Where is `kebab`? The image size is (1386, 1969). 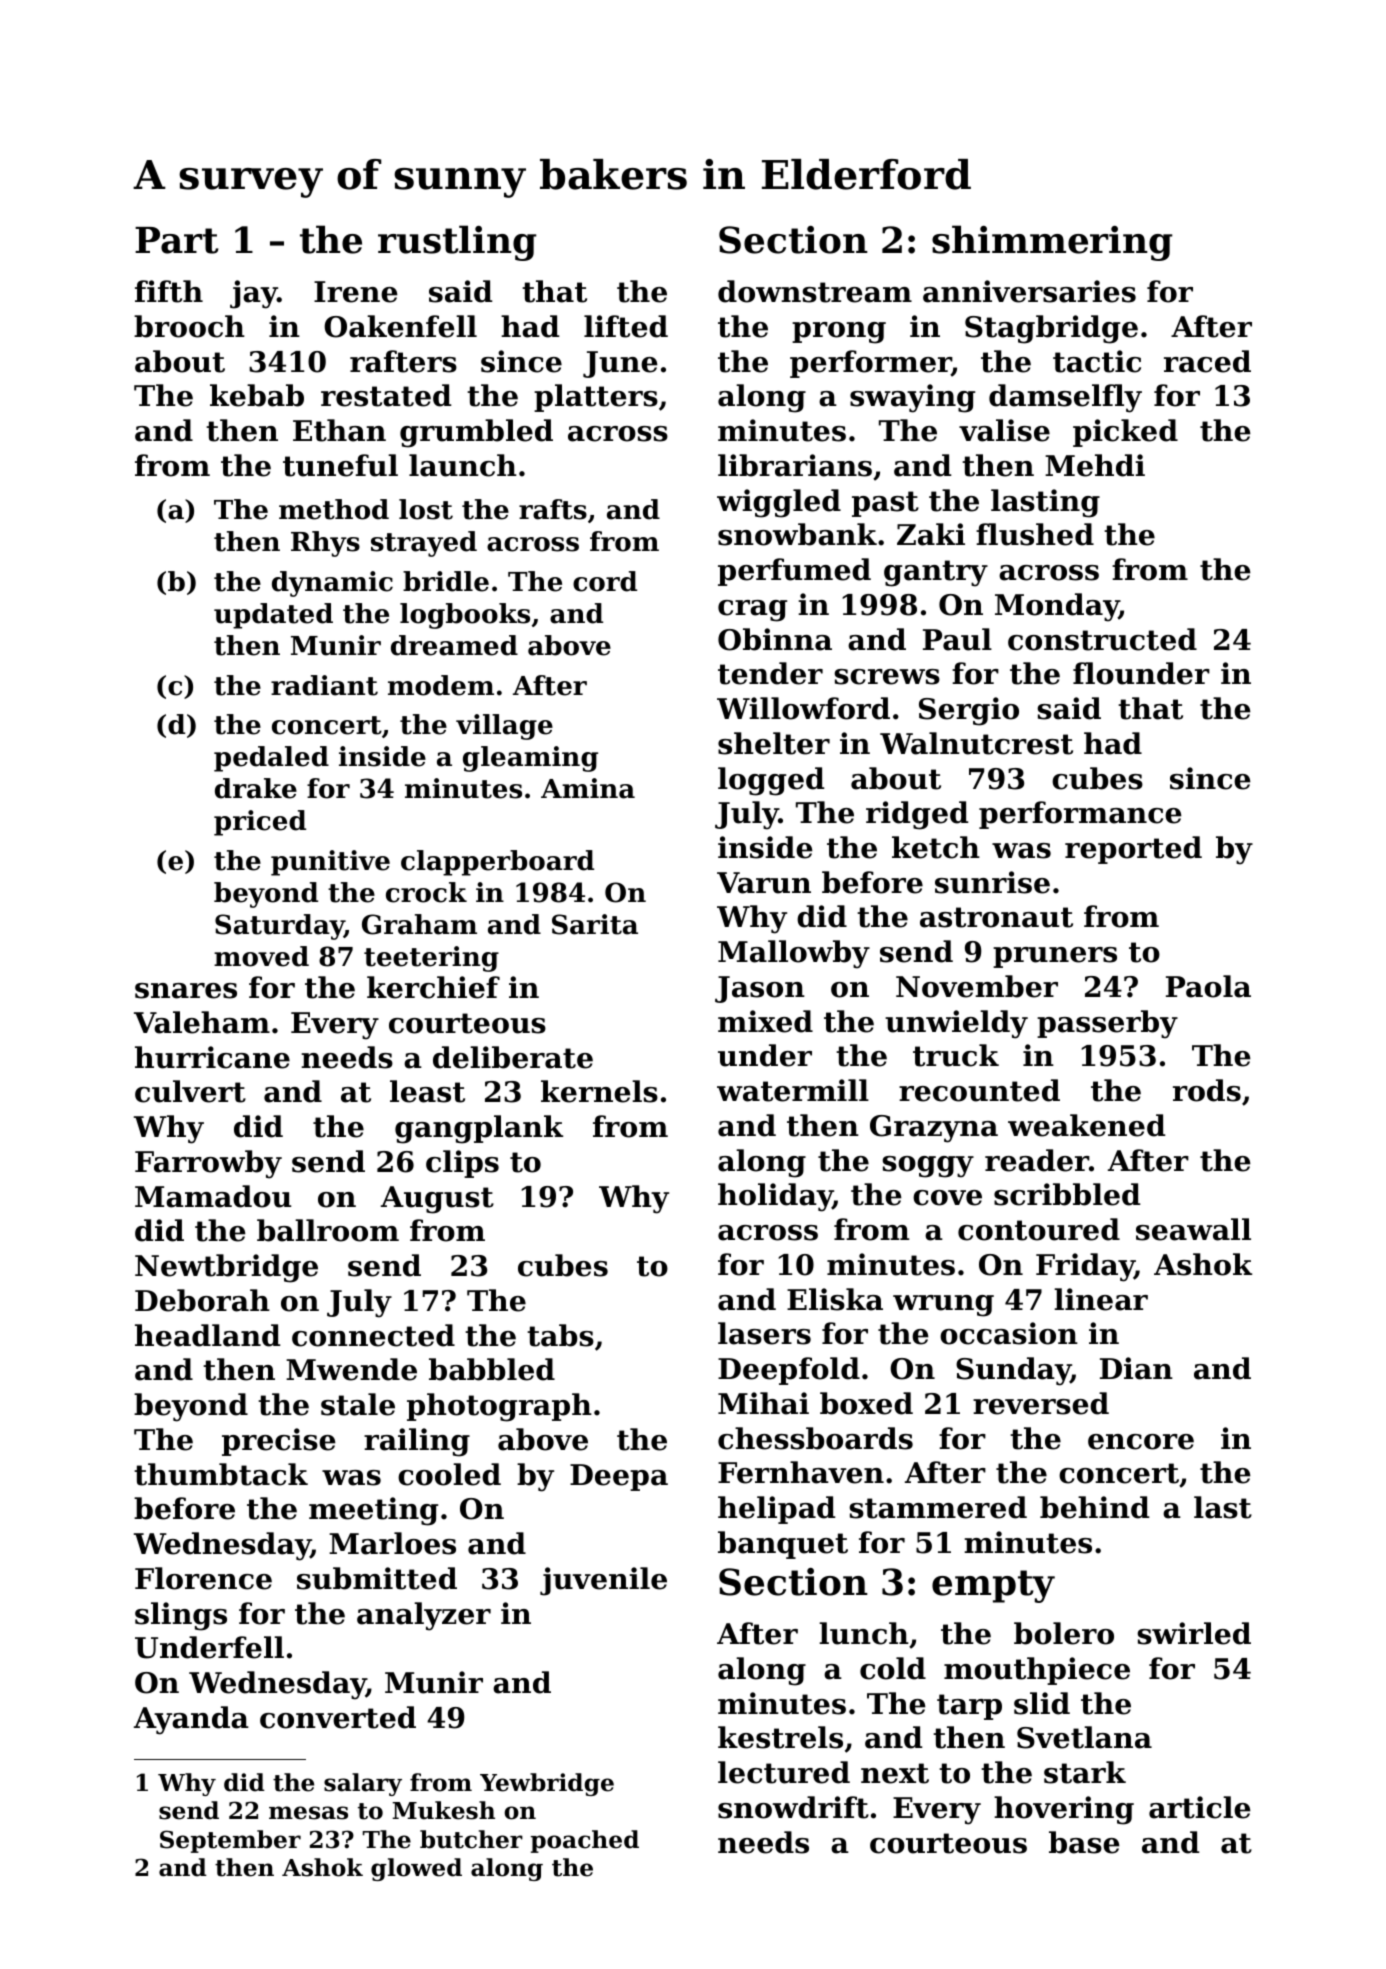 kebab is located at coordinates (257, 395).
